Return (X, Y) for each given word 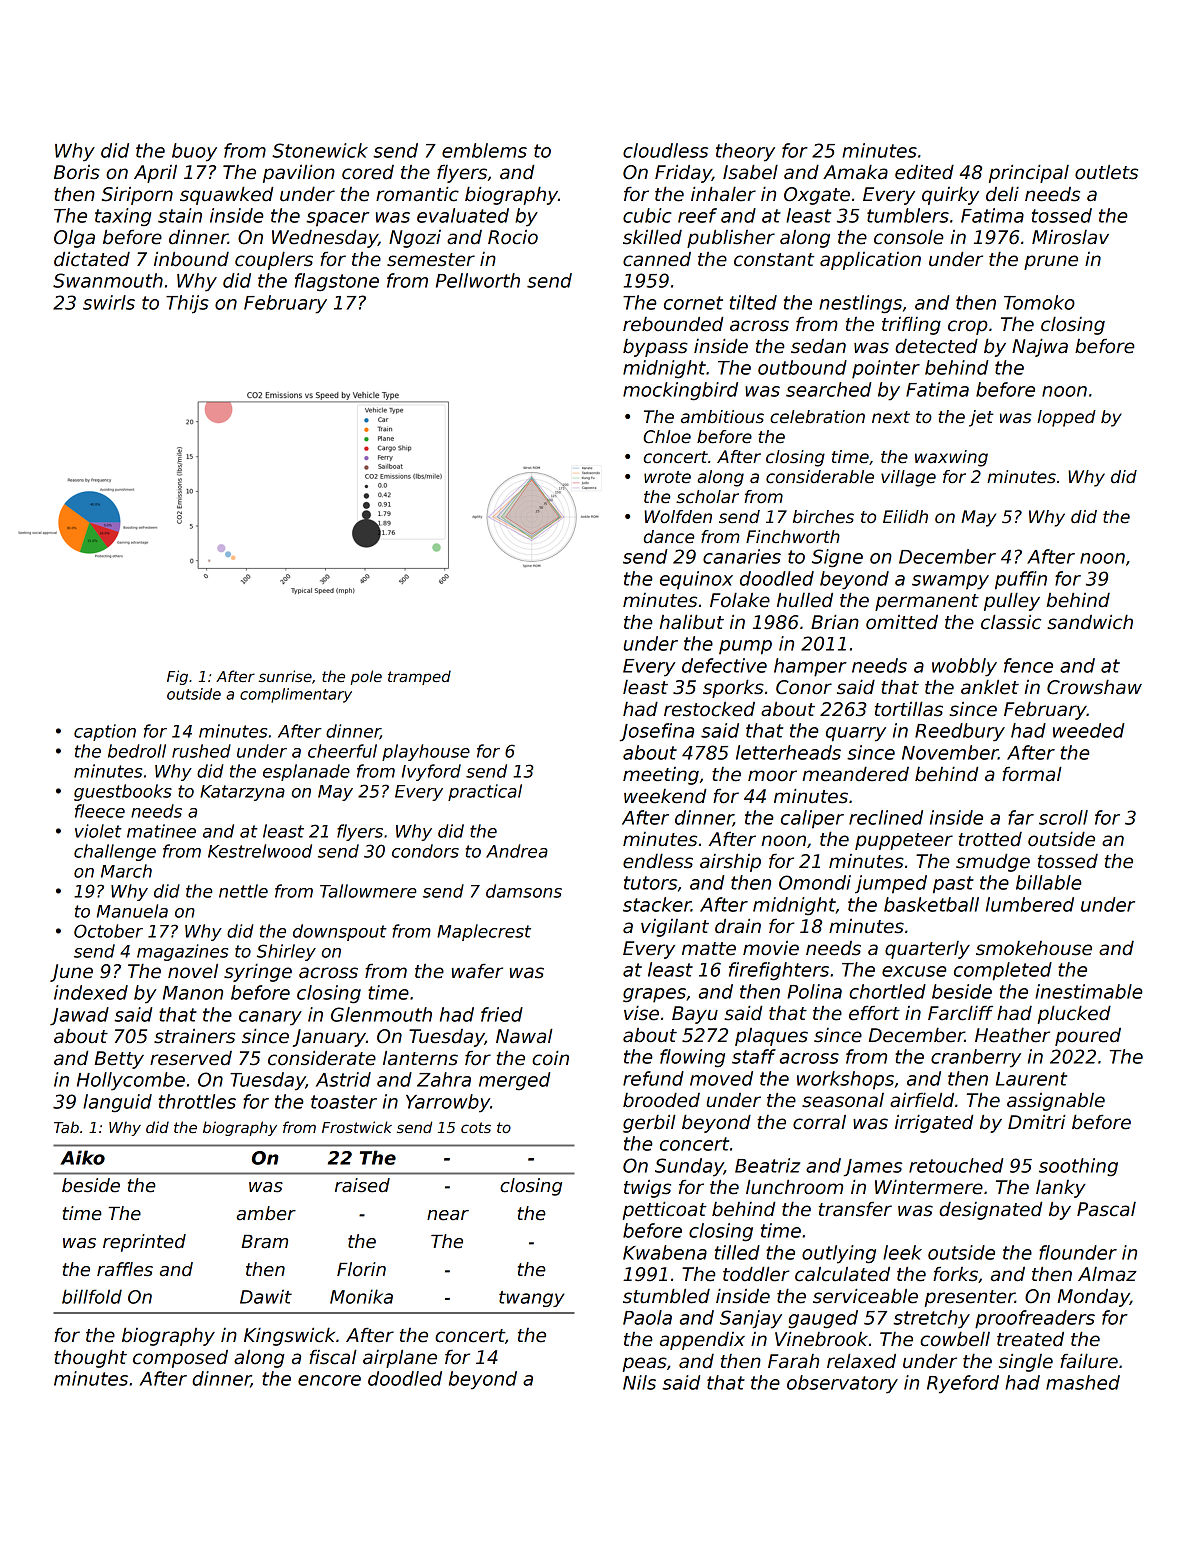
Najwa (1040, 348)
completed (1003, 971)
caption (105, 732)
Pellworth (478, 280)
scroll (1063, 817)
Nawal (524, 1036)
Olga (74, 239)
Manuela (132, 911)
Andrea (517, 851)
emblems (484, 150)
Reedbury (960, 732)
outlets (1106, 172)
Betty (119, 1060)
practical (485, 792)
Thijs (187, 304)
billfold (92, 1296)
